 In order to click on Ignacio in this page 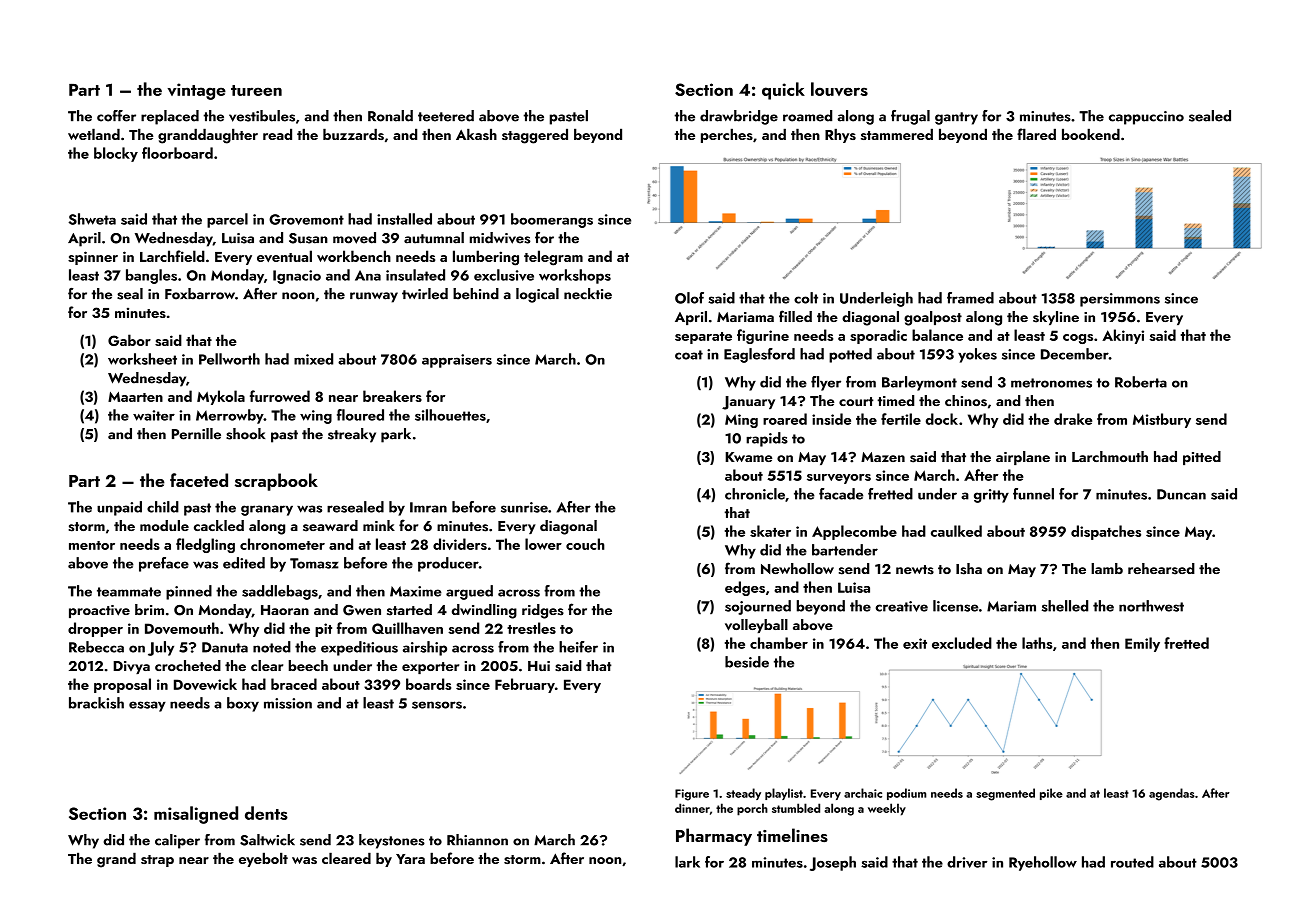, I will do `click(297, 277)`.
